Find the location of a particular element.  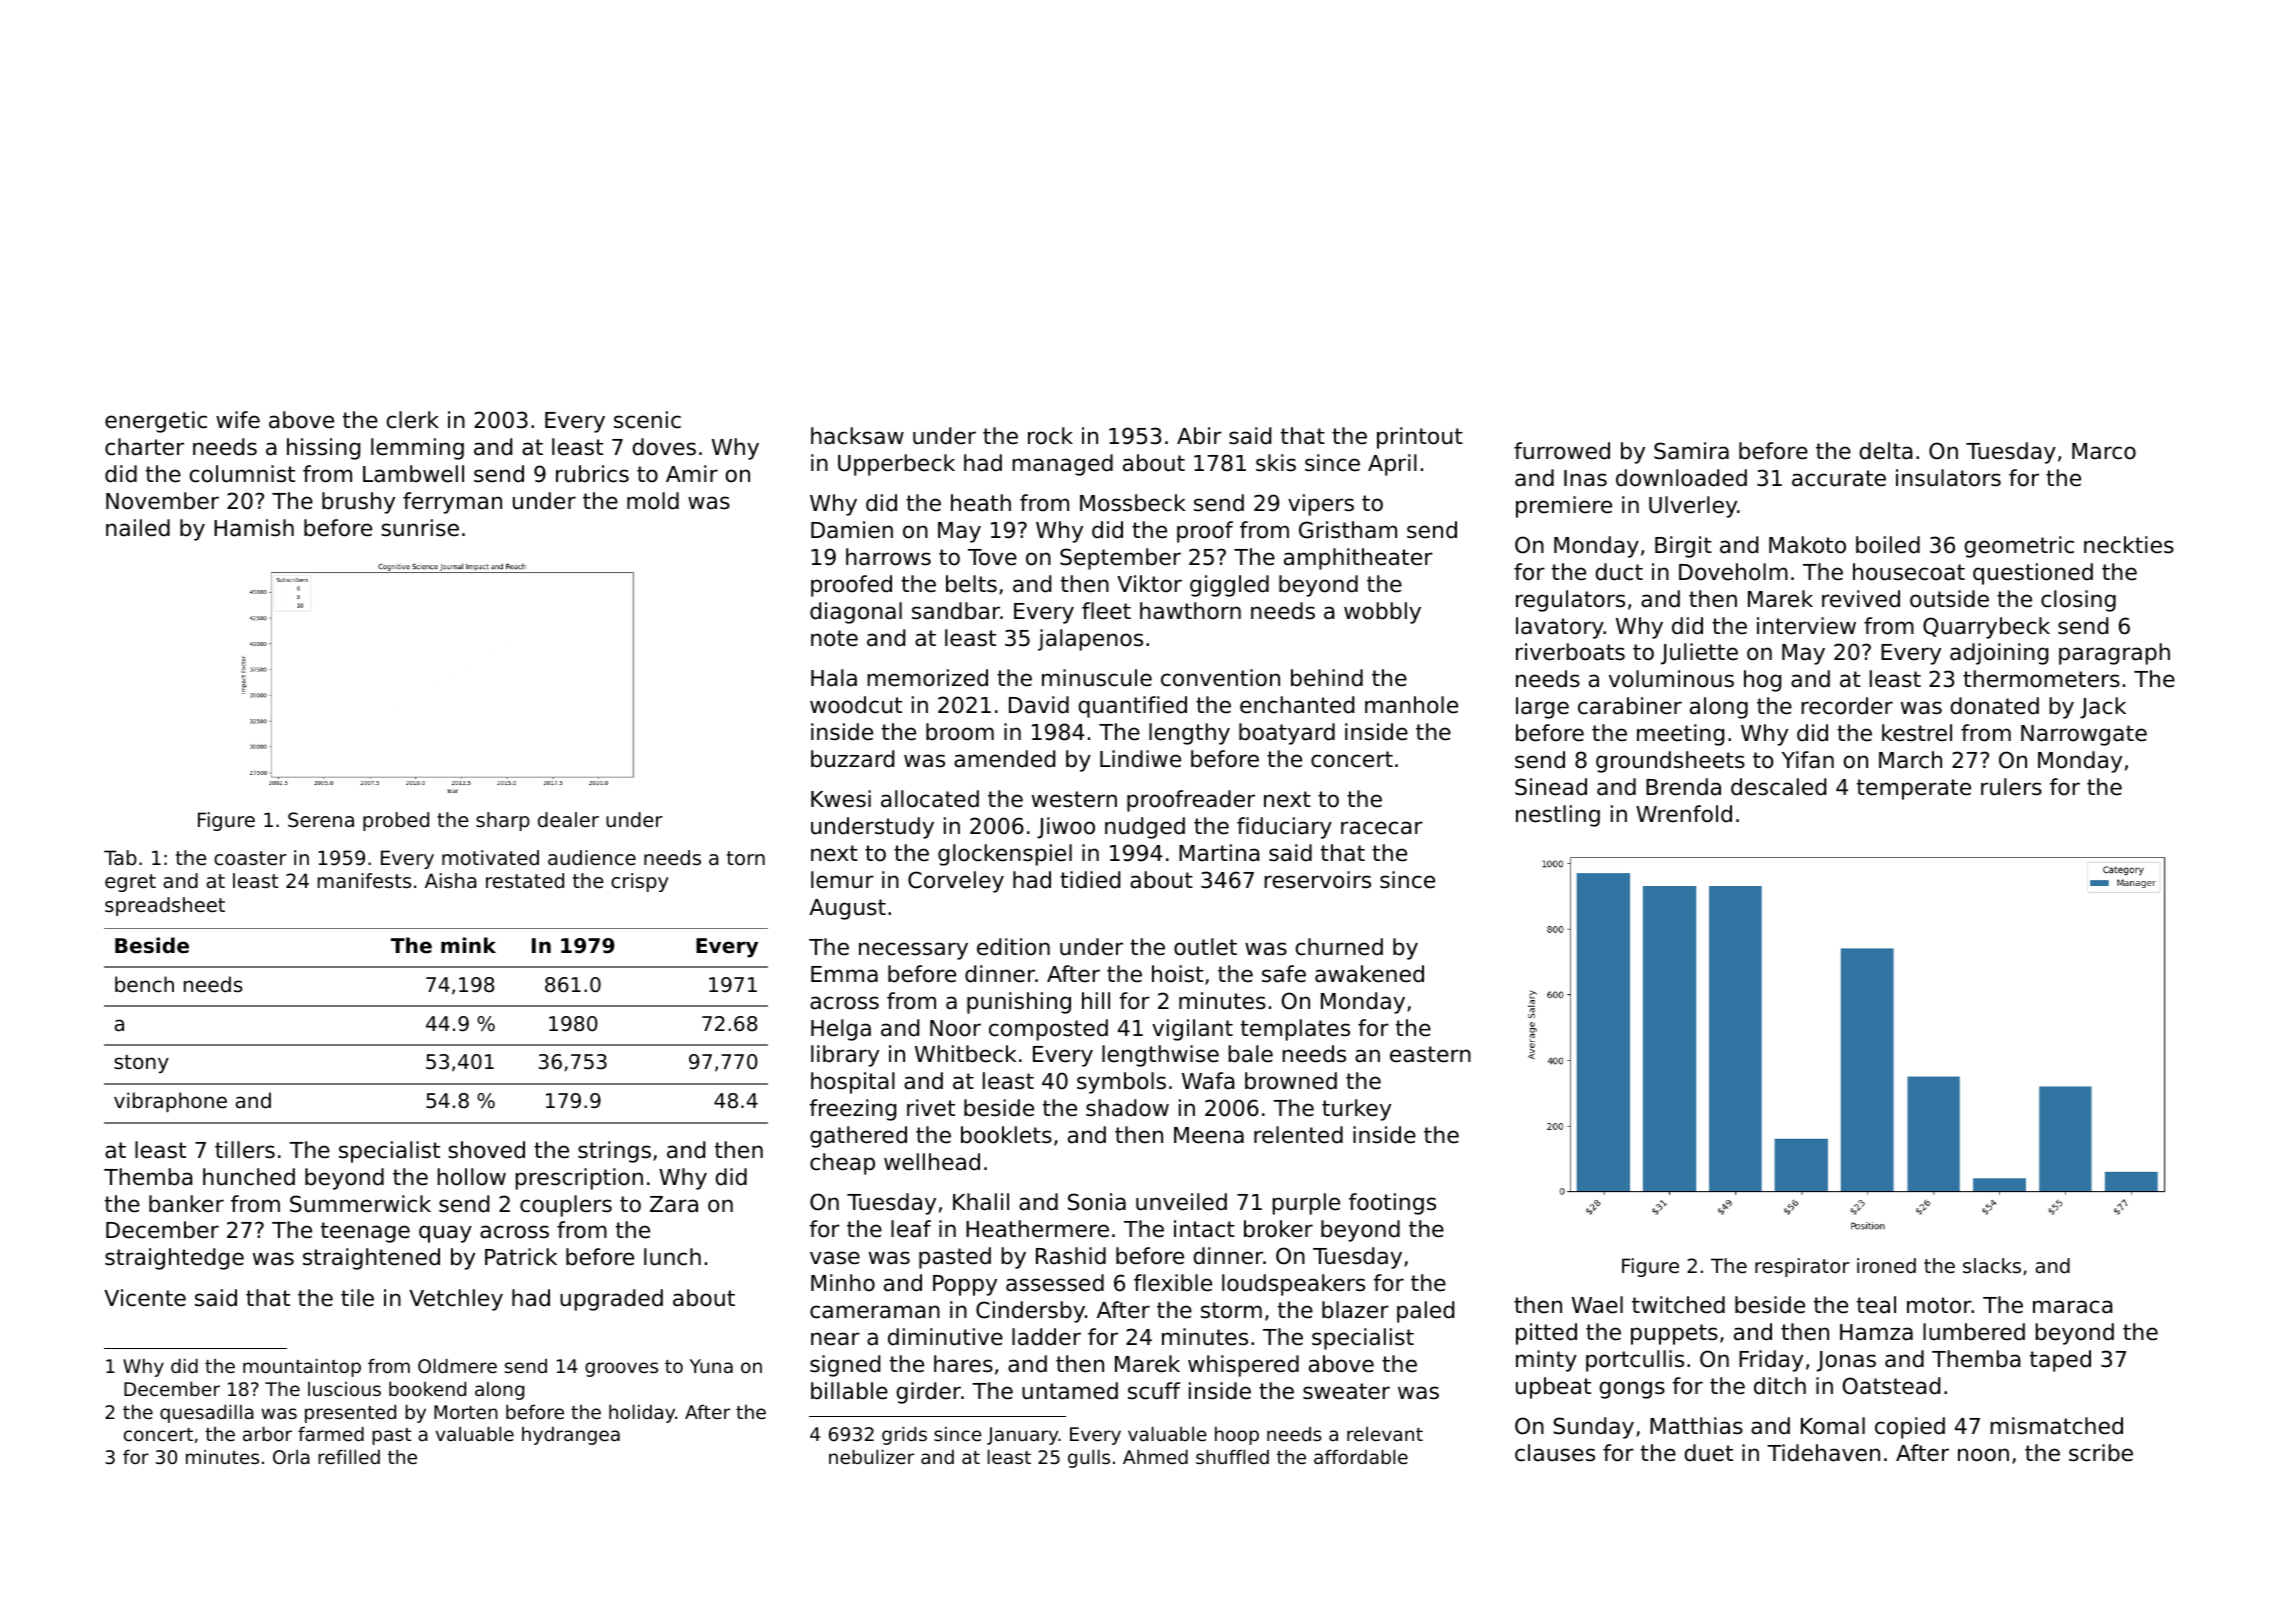

footings is located at coordinates (1392, 1204).
